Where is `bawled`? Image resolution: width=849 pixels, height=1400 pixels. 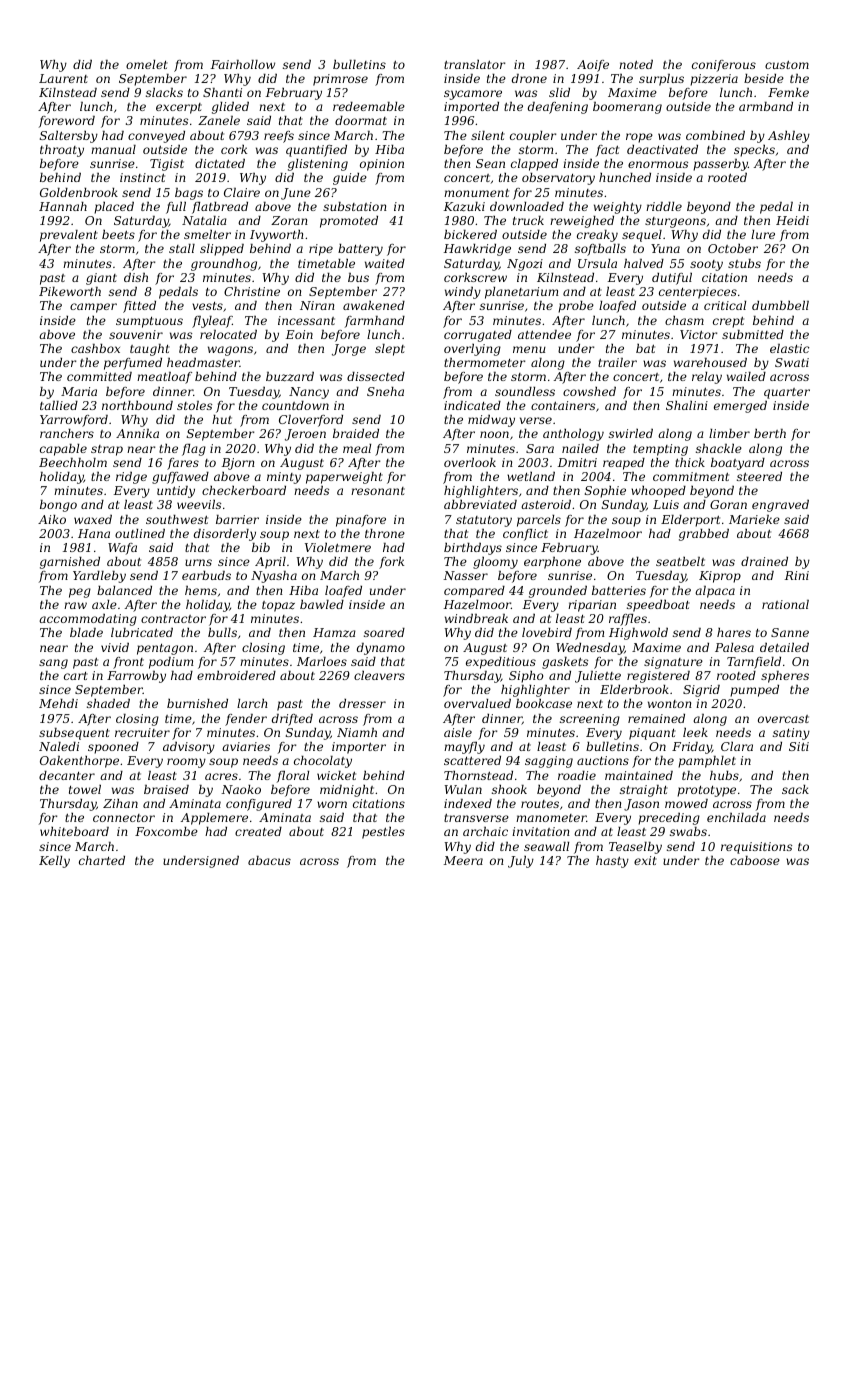
bawled is located at coordinates (322, 604).
